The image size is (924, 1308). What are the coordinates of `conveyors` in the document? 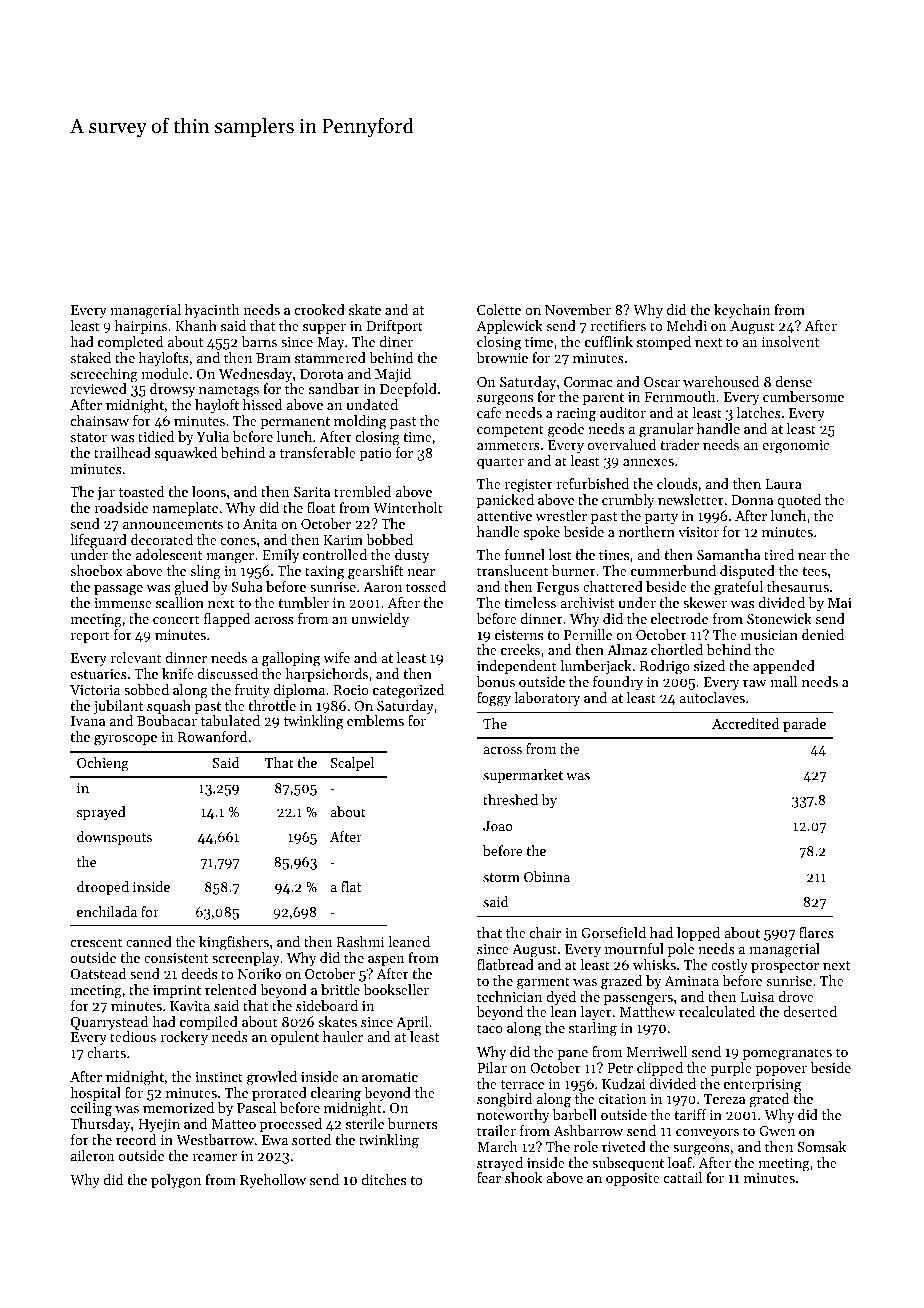 It's located at (707, 1134).
